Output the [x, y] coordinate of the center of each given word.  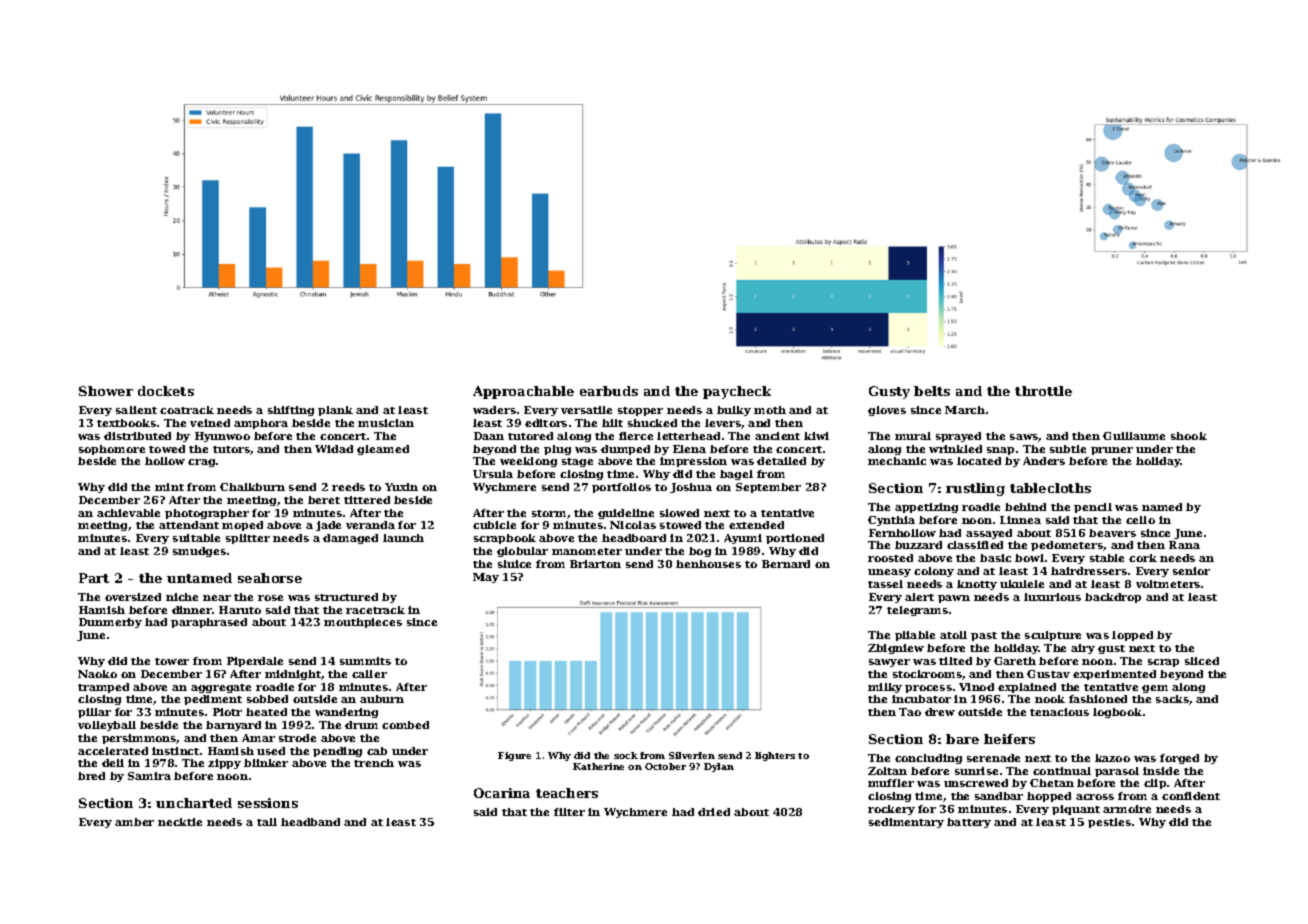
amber [134, 822]
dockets [166, 391]
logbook [1117, 713]
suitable [196, 538]
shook [1189, 436]
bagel [736, 475]
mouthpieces [363, 623]
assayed [989, 534]
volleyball [107, 726]
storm [549, 513]
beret [324, 500]
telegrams [917, 611]
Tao [910, 712]
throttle [1043, 391]
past [984, 636]
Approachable [523, 392]
